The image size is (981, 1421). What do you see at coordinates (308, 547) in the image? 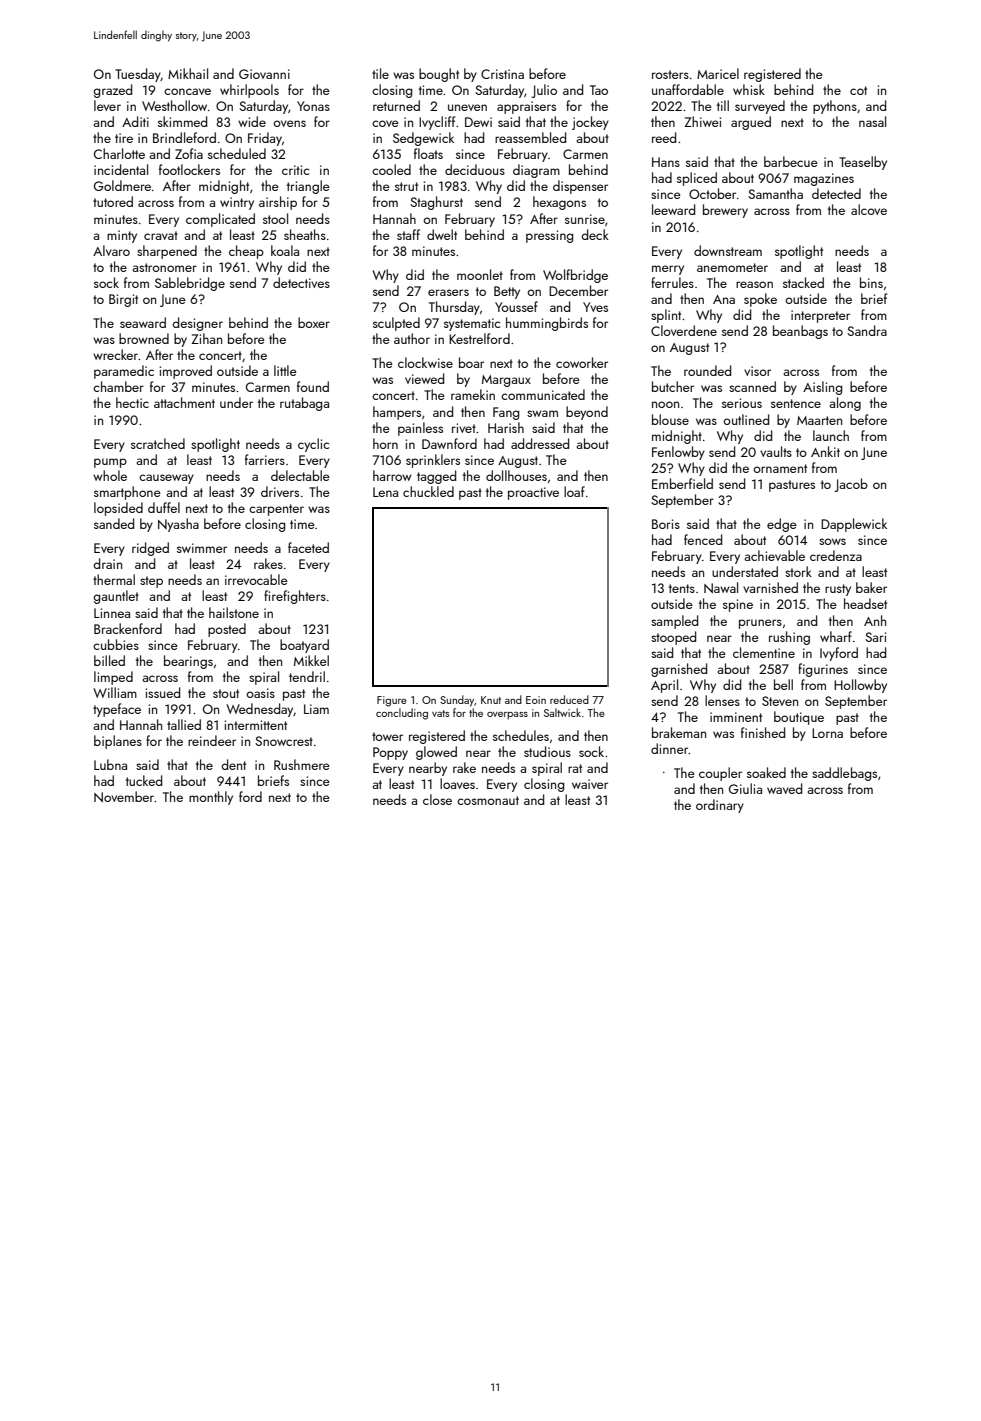
I see `faceted` at bounding box center [308, 547].
